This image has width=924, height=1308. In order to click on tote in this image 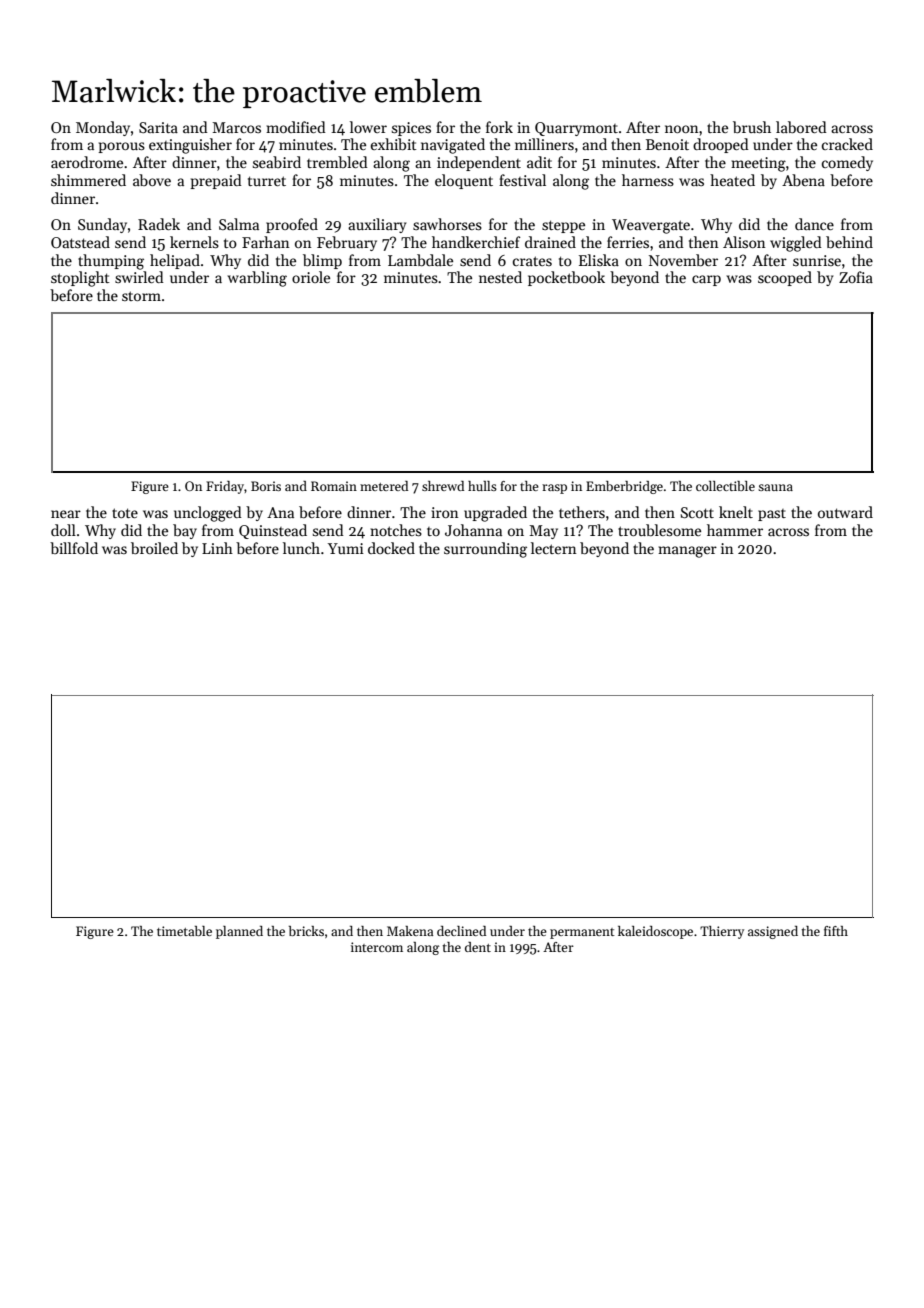, I will do `click(125, 513)`.
